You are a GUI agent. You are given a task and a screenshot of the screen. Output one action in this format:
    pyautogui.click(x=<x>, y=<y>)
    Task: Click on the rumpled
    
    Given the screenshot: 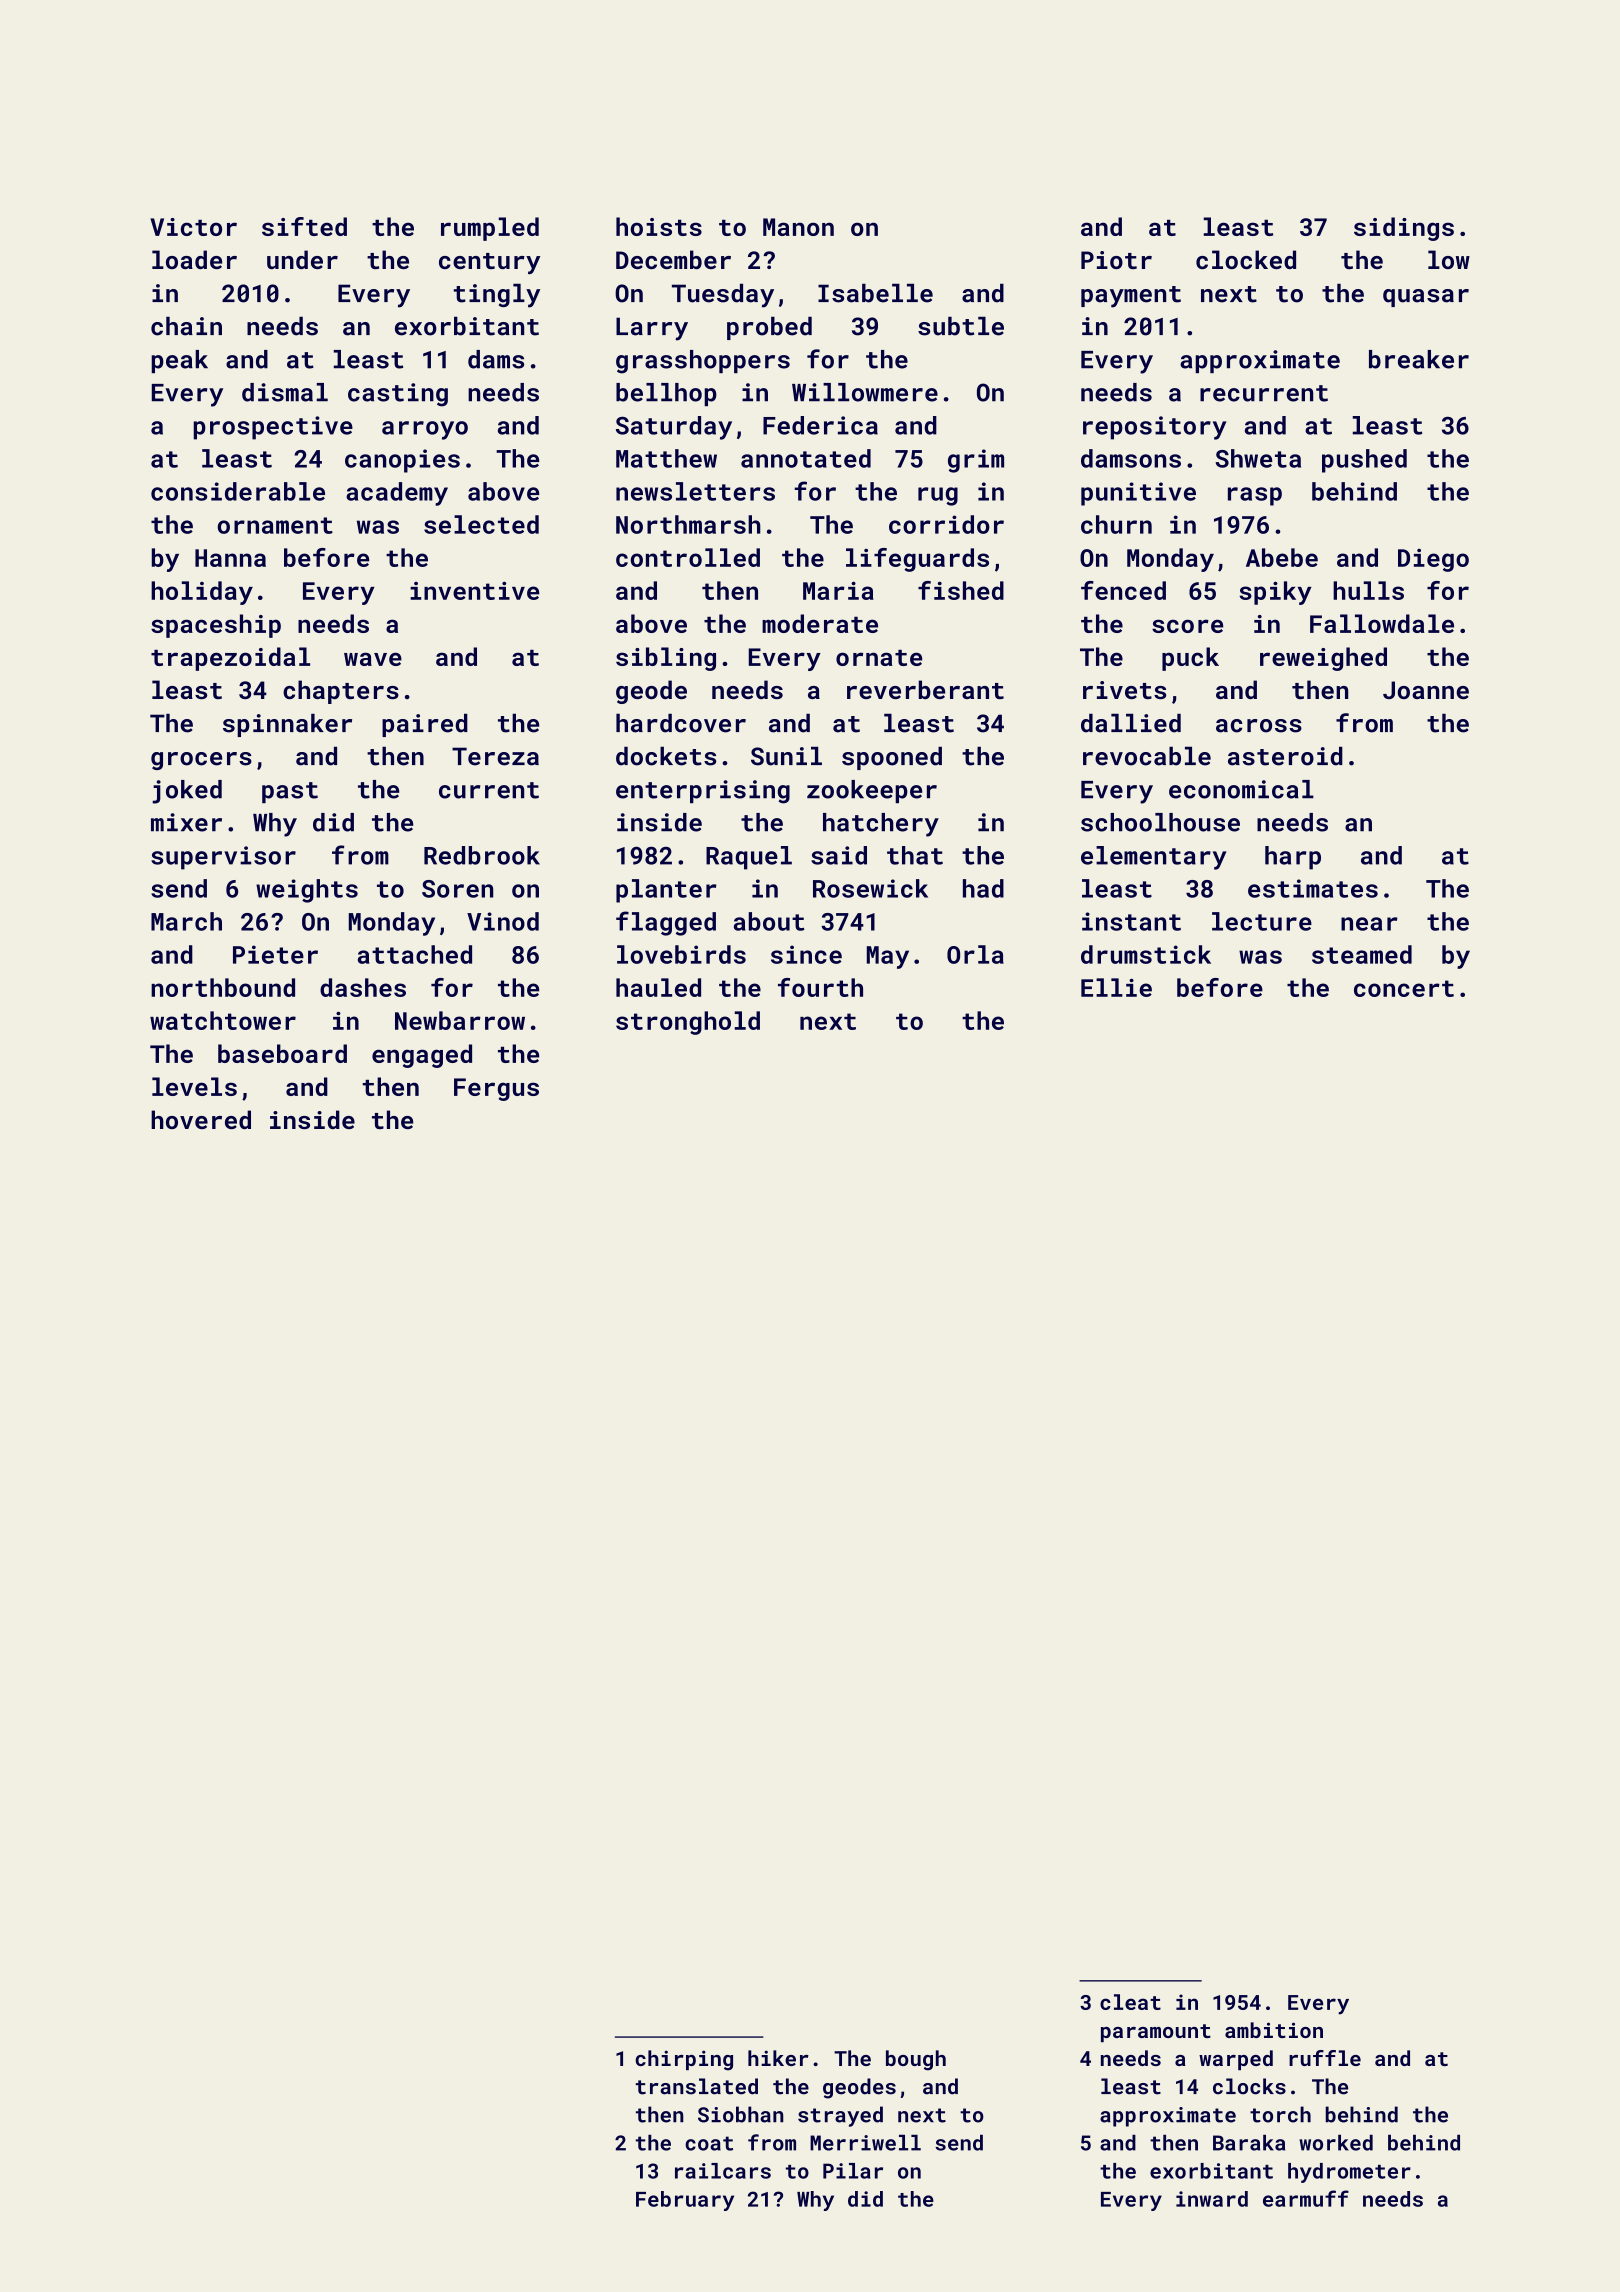 What is the action you would take?
    pyautogui.click(x=490, y=229)
